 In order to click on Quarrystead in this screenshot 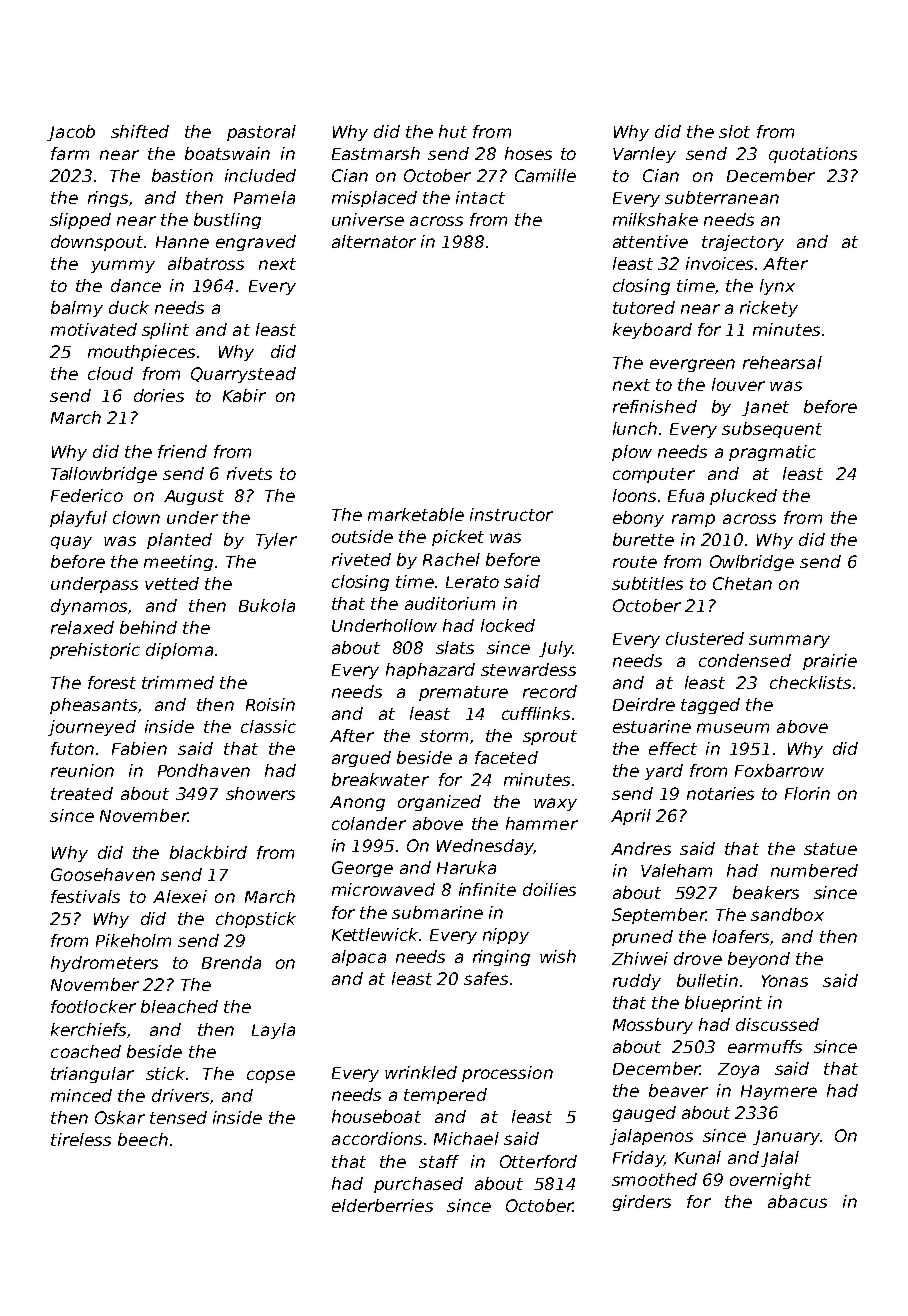, I will do `click(243, 375)`.
